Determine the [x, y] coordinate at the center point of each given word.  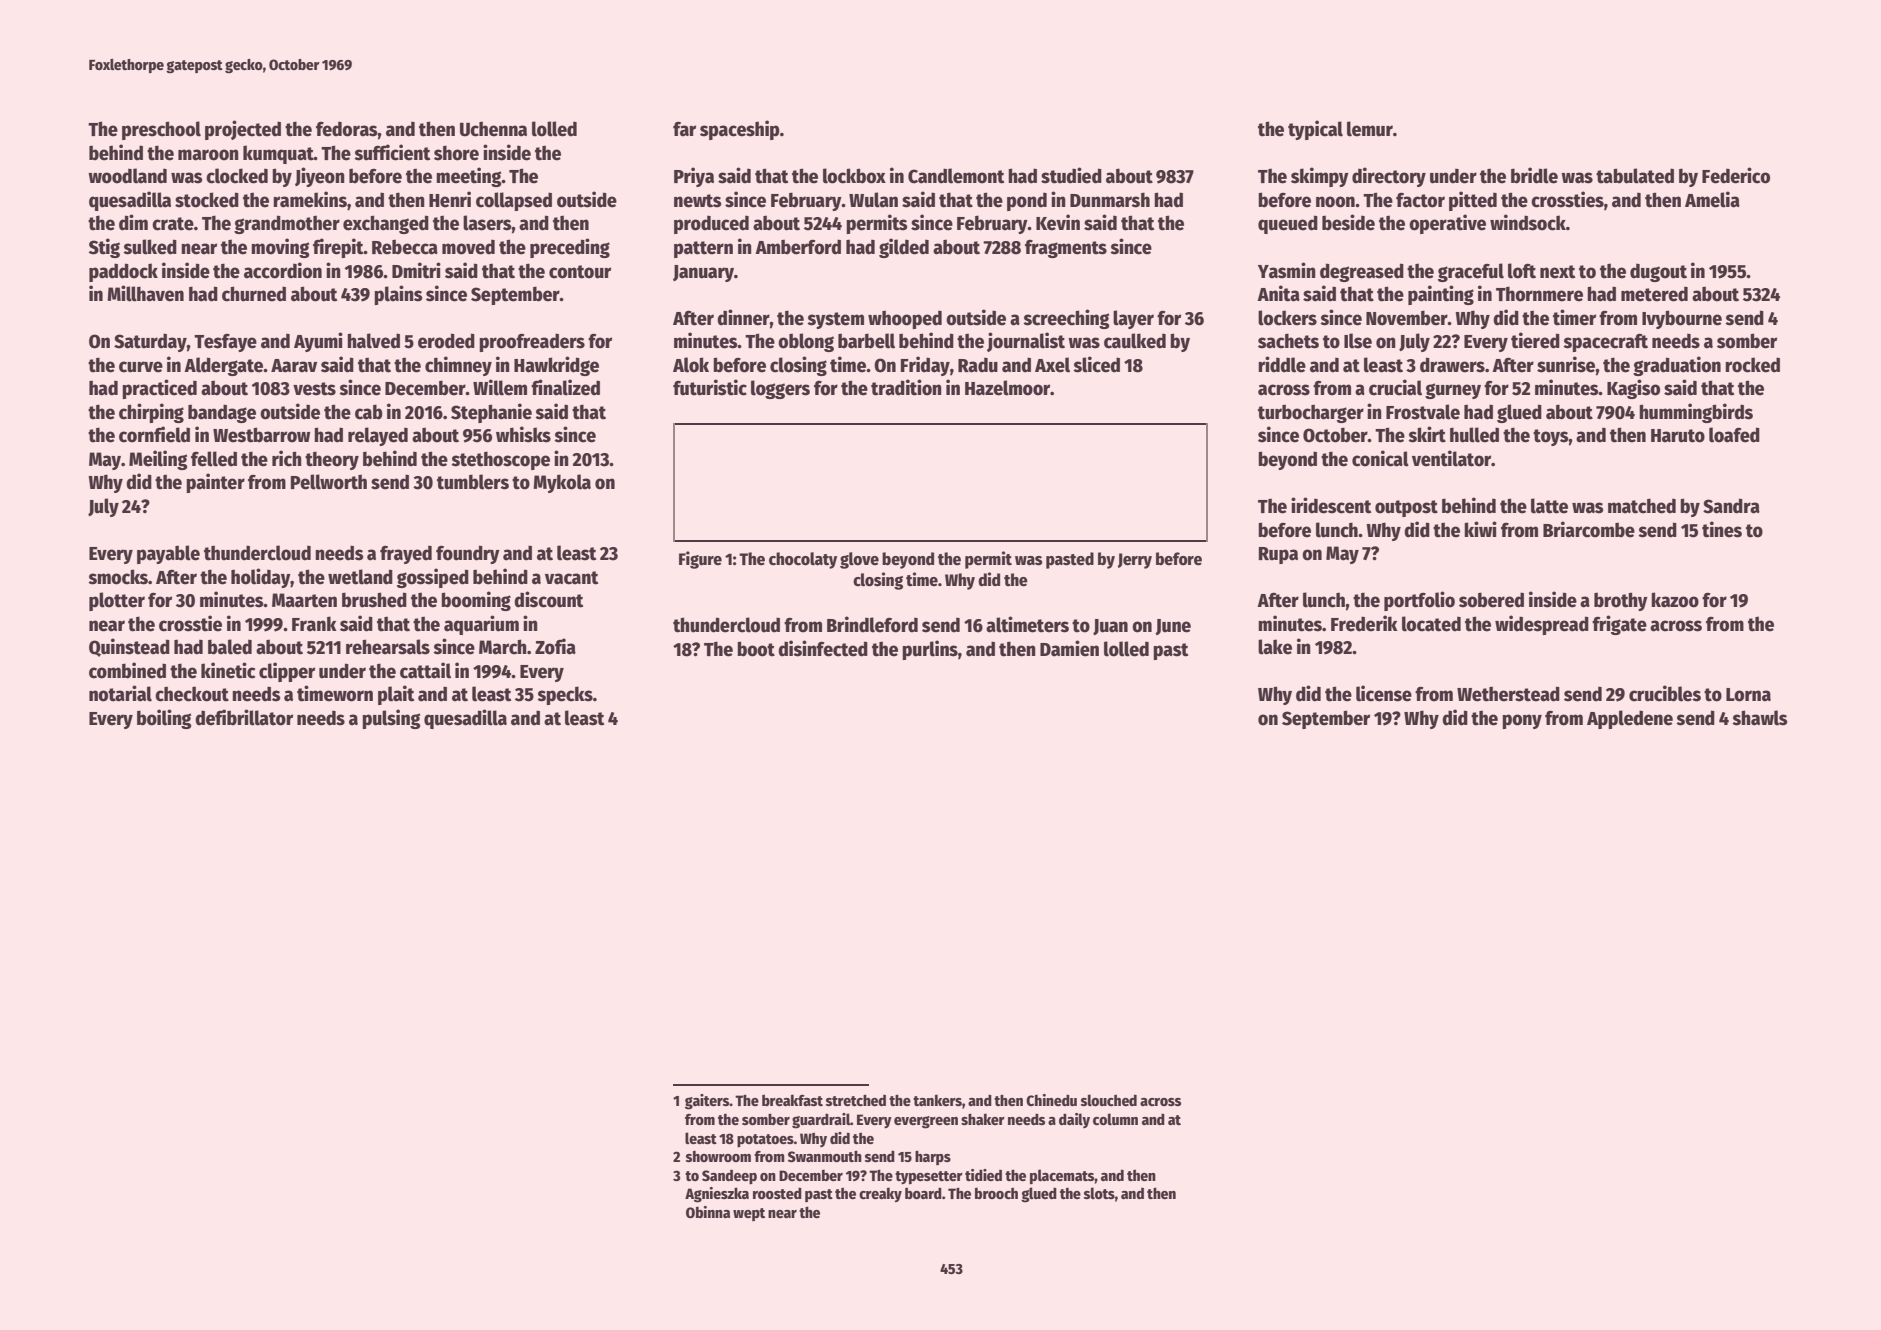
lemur [1370, 129]
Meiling [158, 460]
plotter [117, 601]
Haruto [1678, 436]
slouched [1109, 1100]
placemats [1062, 1177]
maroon [208, 155]
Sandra [1731, 506]
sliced [1097, 364]
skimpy [1320, 177]
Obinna [708, 1212]
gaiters [707, 1102]
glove [859, 560]
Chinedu [1051, 1100]
